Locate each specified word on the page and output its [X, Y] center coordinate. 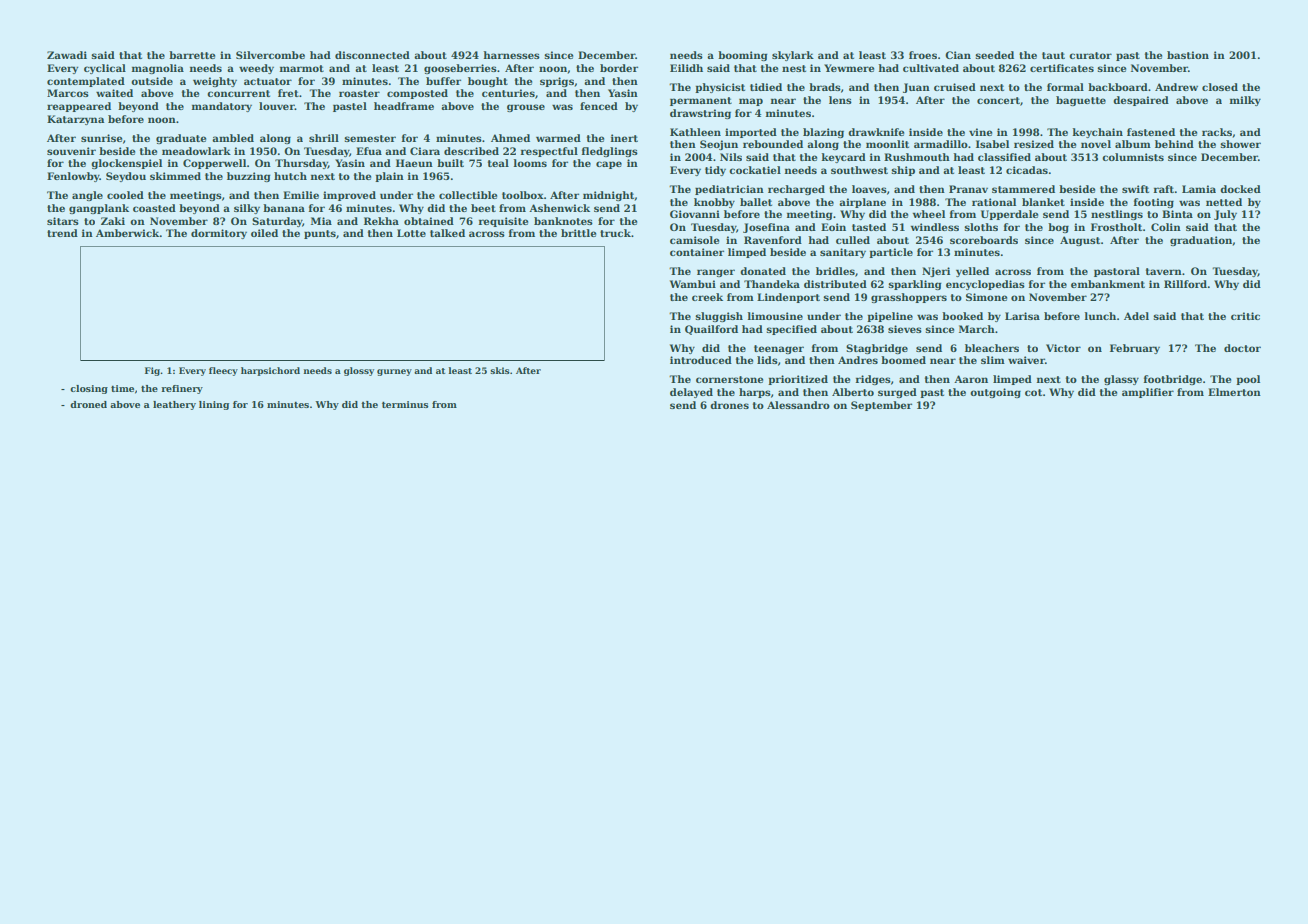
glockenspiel [126, 164]
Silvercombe [270, 55]
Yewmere [849, 68]
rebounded [773, 144]
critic [1245, 316]
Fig [153, 371]
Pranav [968, 189]
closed [1220, 87]
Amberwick [128, 233]
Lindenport [788, 298]
